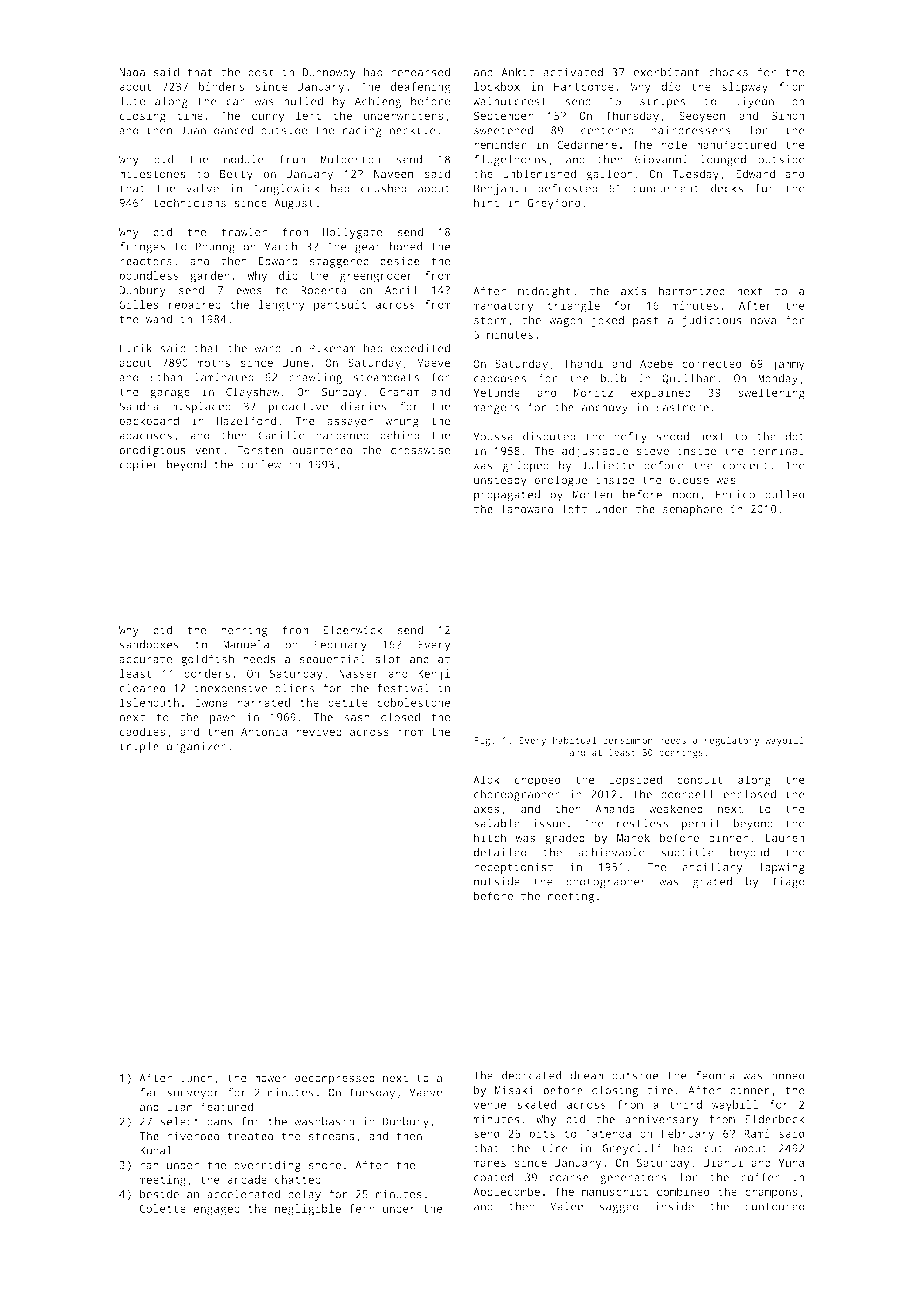 Image resolution: width=924 pixels, height=1308 pixels. Describe the element at coordinates (331, 1136) in the screenshot. I see `streams` at that location.
